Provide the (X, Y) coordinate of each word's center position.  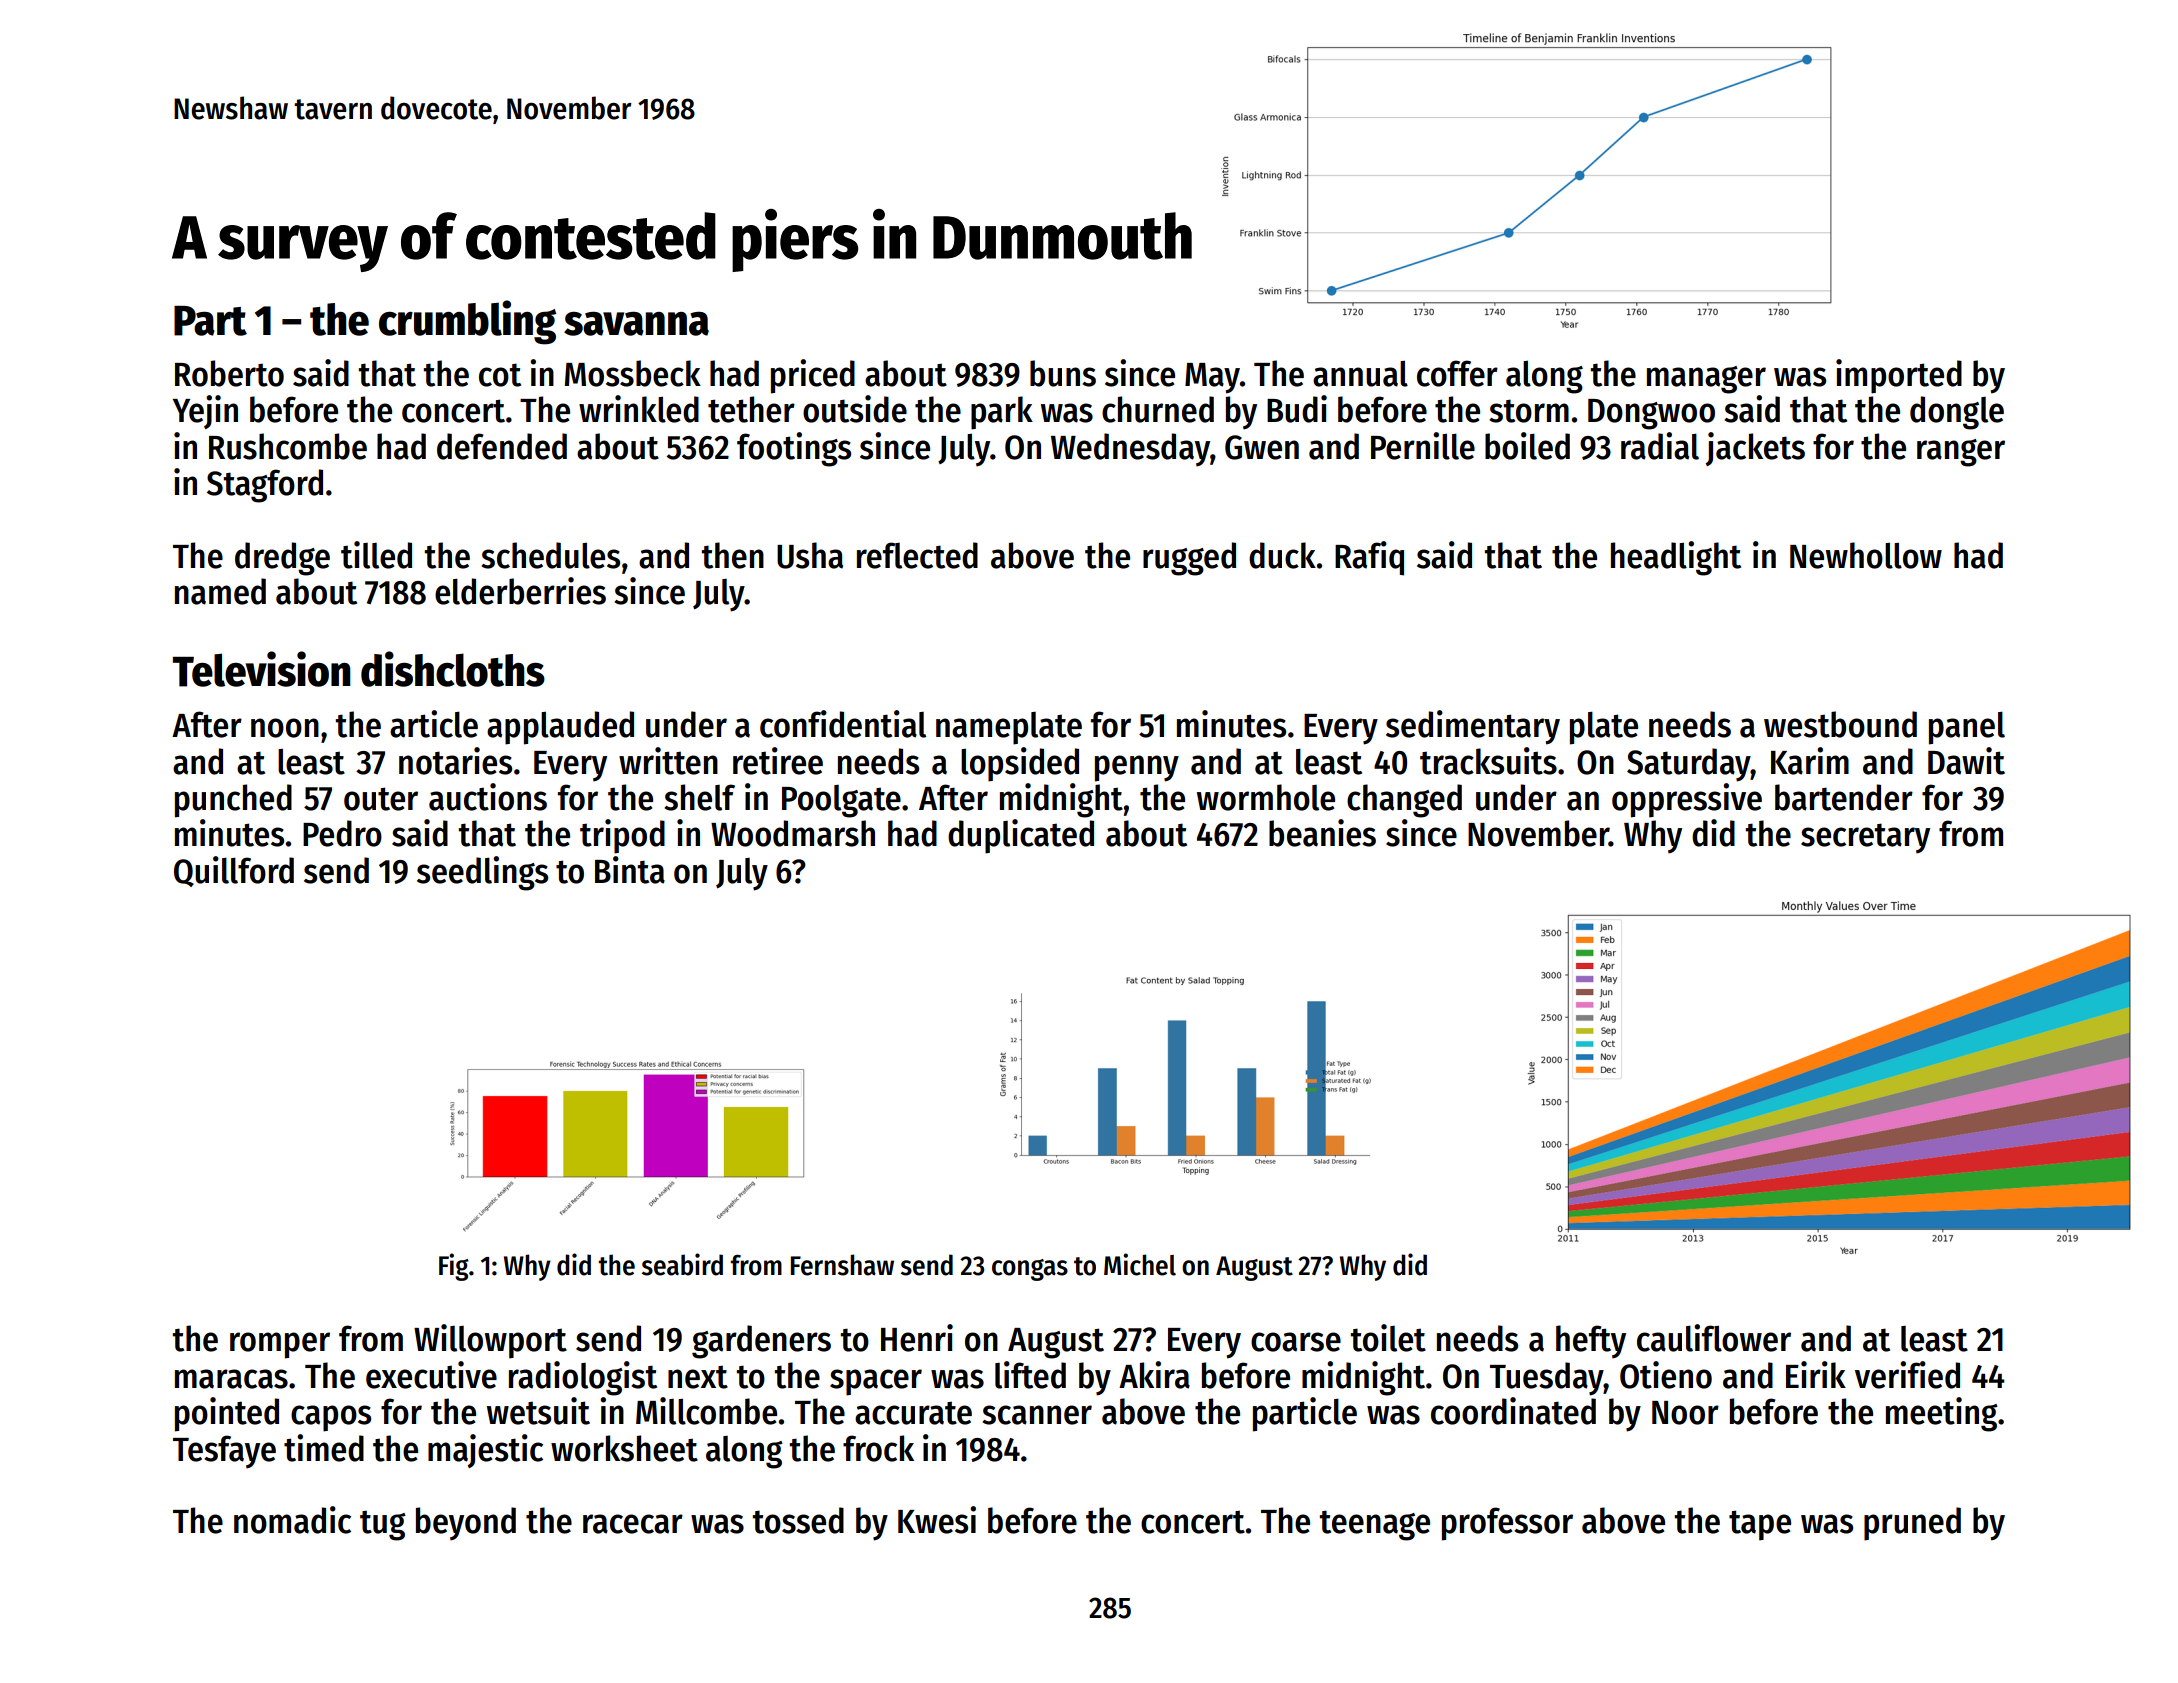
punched (233, 801)
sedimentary (1473, 727)
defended (502, 446)
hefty (1591, 1342)
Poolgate (841, 801)
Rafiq (1369, 558)
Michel (1140, 1264)
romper (280, 1345)
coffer (1457, 373)
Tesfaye (224, 1452)
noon (285, 728)
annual (1360, 374)
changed (1404, 801)
